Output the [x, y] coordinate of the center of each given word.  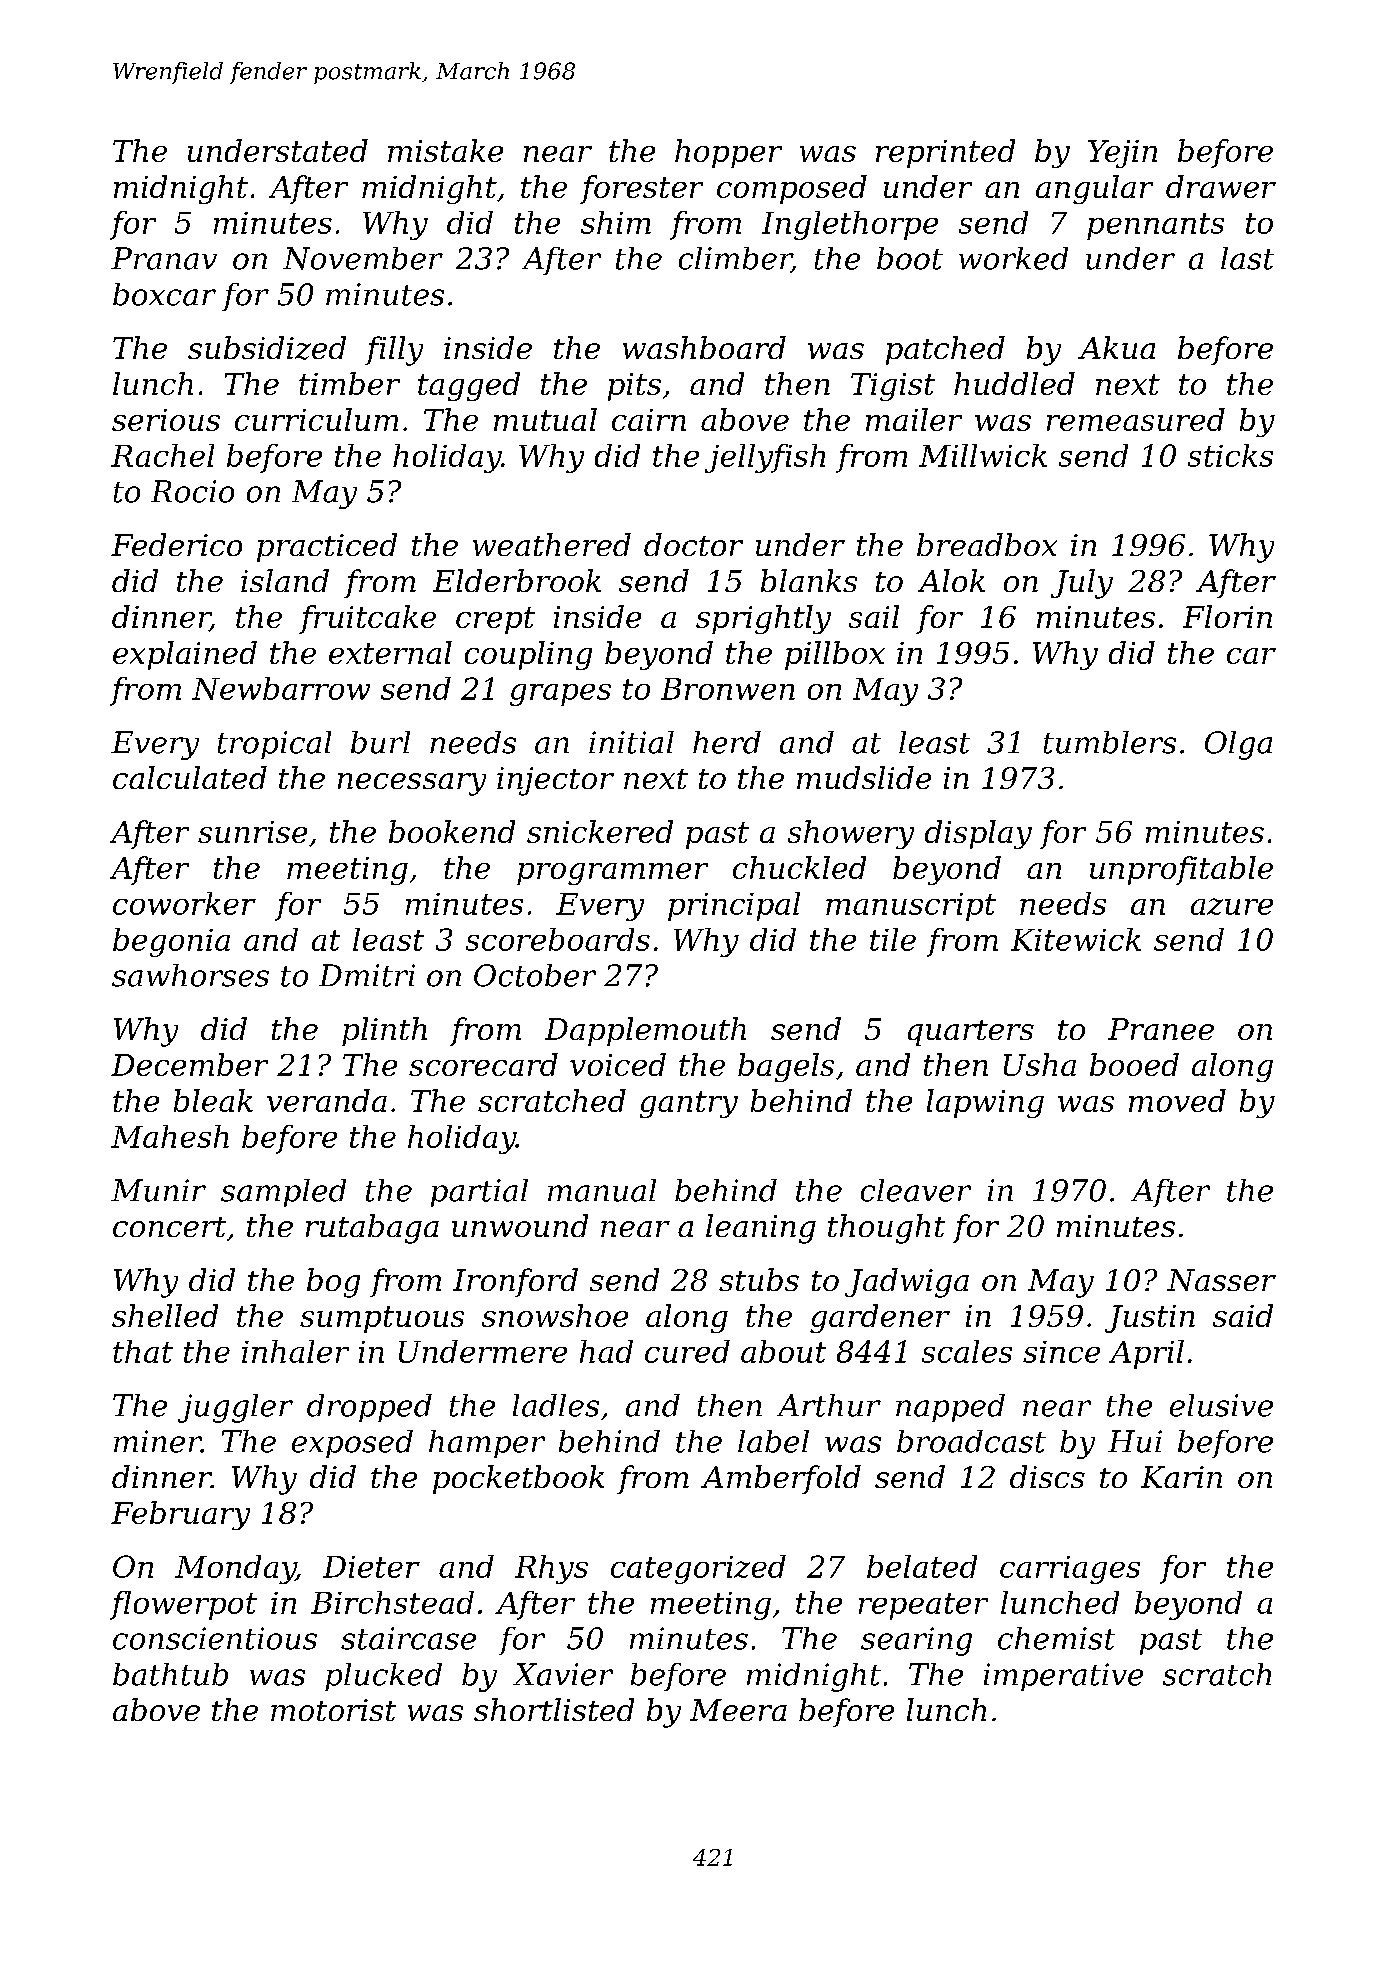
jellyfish [765, 458]
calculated [190, 777]
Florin [1227, 616]
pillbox [835, 655]
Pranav [164, 258]
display [978, 834]
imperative [1063, 1677]
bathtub [170, 1674]
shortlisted [554, 1709]
